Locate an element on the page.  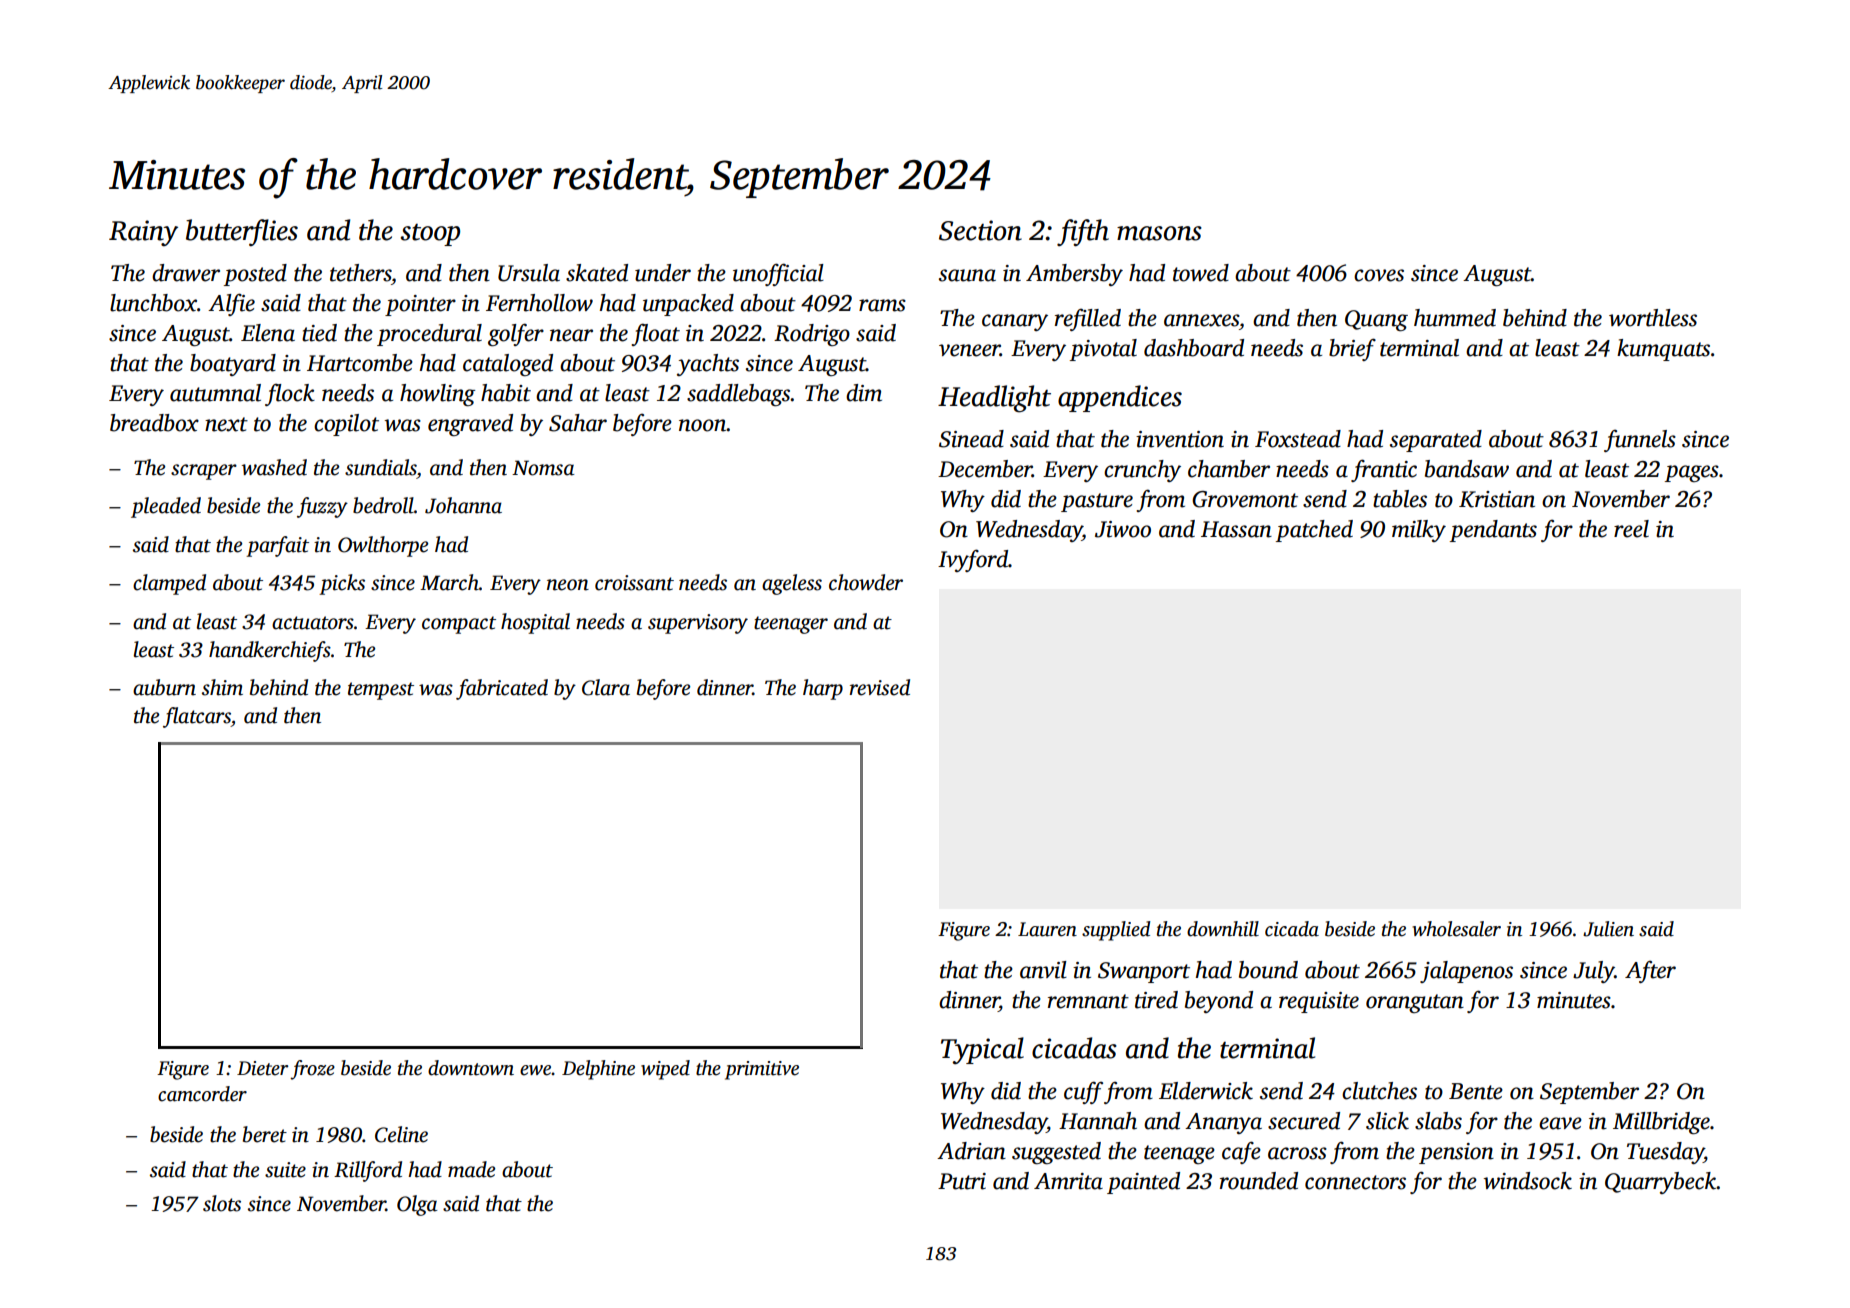
revised is located at coordinates (880, 687).
